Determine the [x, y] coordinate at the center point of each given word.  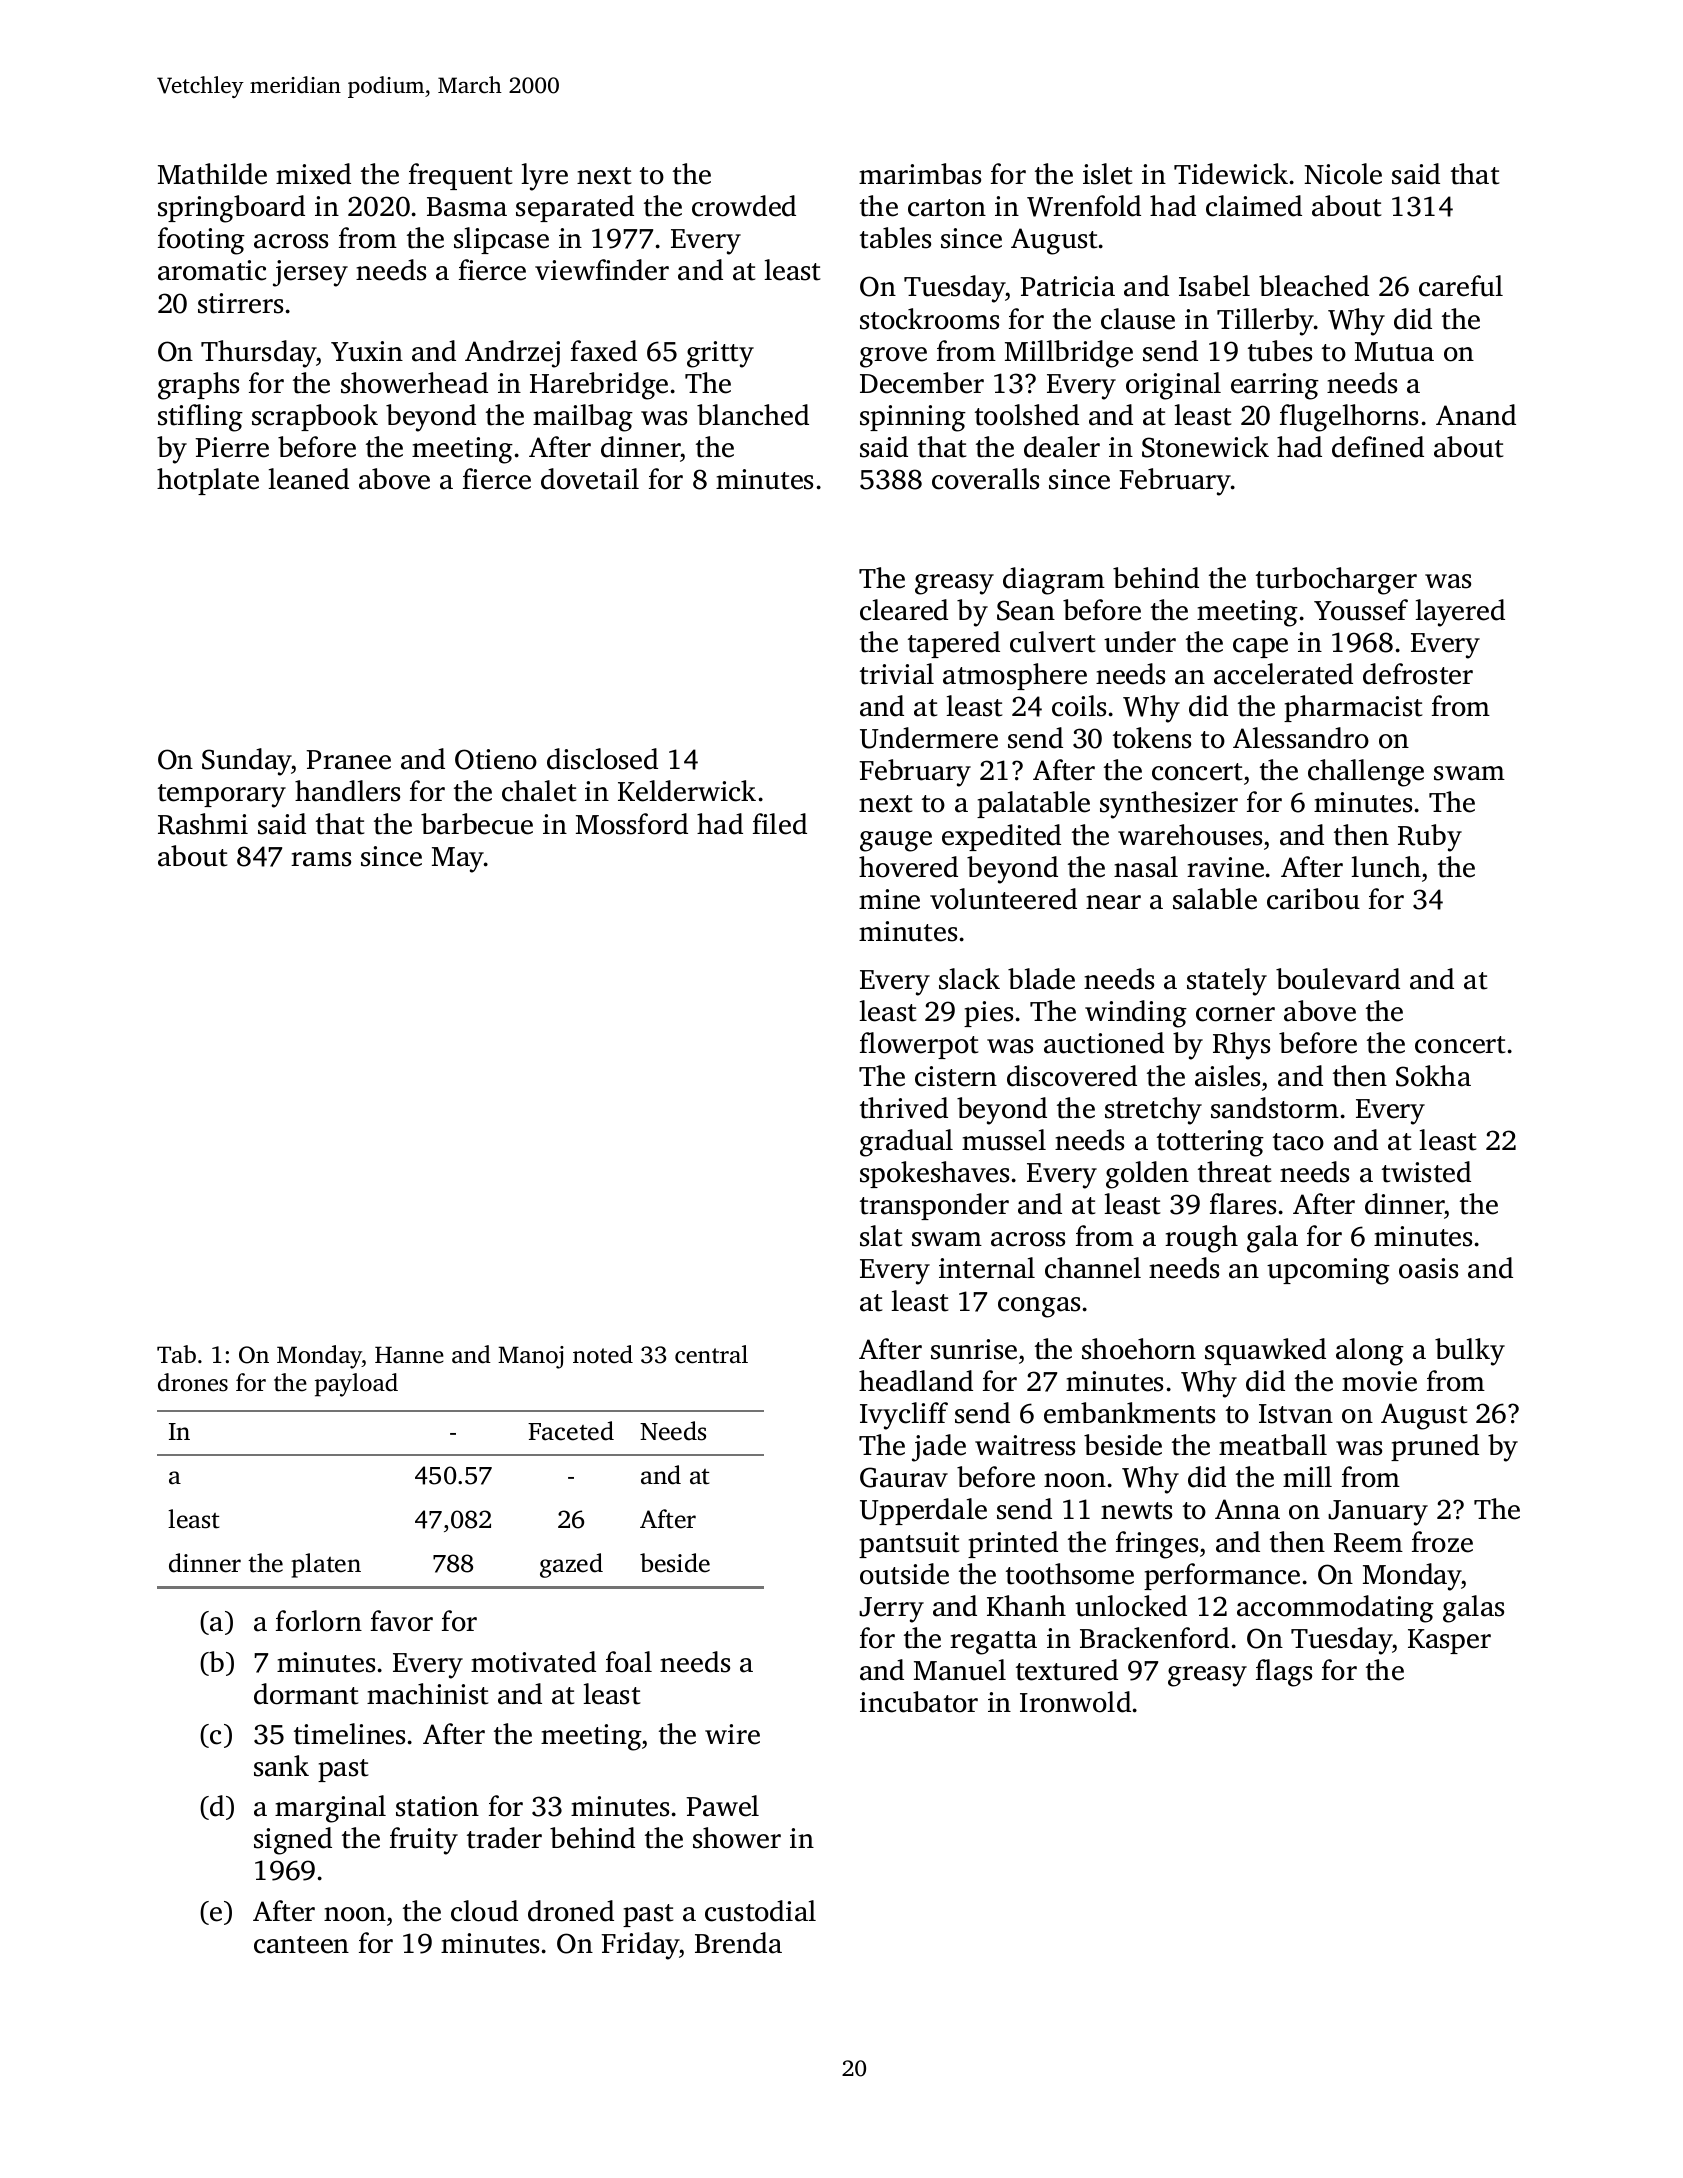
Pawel [722, 1806]
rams [321, 859]
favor [402, 1621]
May [458, 860]
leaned [308, 479]
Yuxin [367, 351]
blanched [753, 415]
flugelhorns [1349, 418]
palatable [1033, 804]
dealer [1062, 447]
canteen [301, 1945]
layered [1460, 613]
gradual [906, 1143]
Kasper [1449, 1641]
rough [1201, 1239]
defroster [1418, 674]
